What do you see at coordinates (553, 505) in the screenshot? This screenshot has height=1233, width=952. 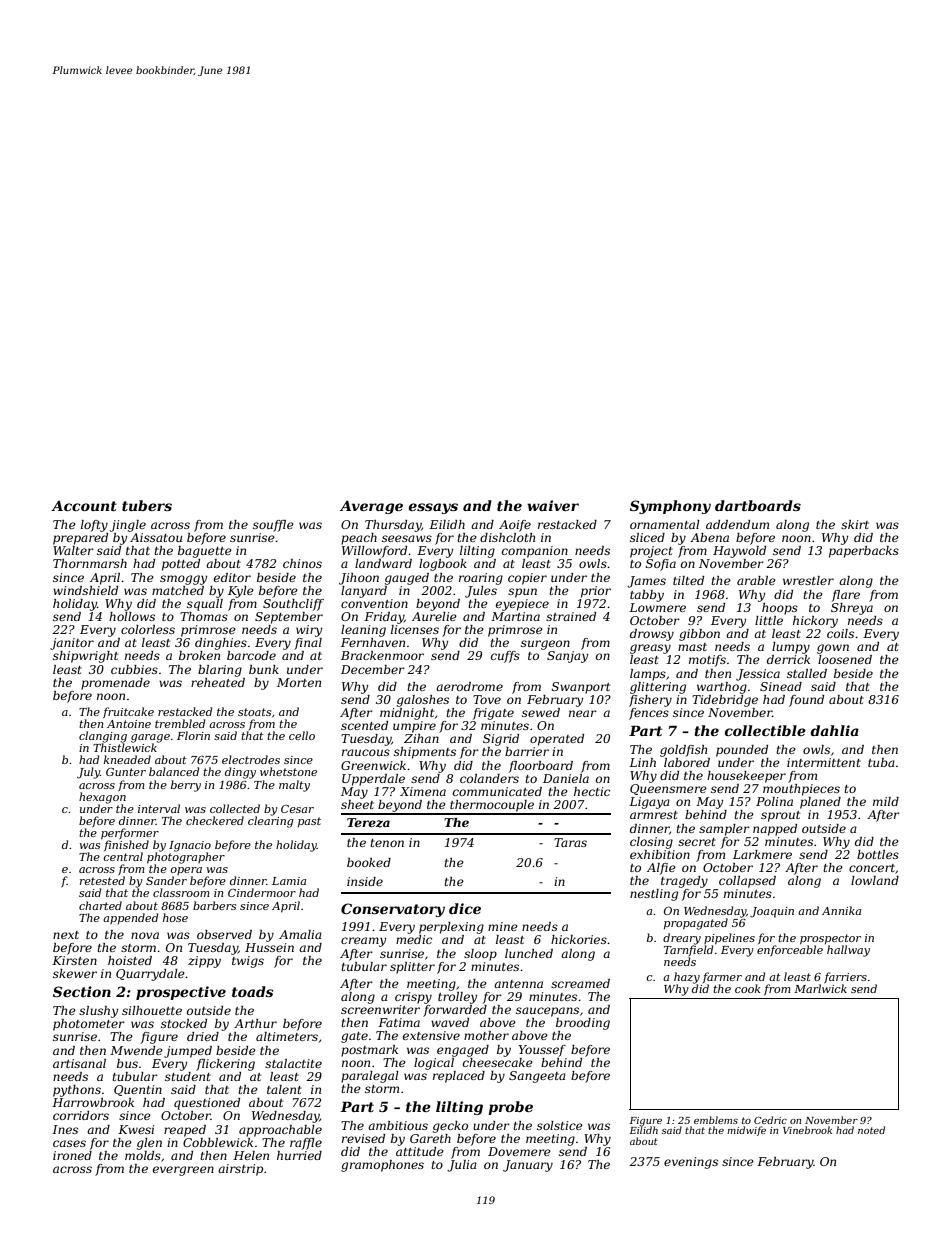 I see `waiver` at bounding box center [553, 505].
